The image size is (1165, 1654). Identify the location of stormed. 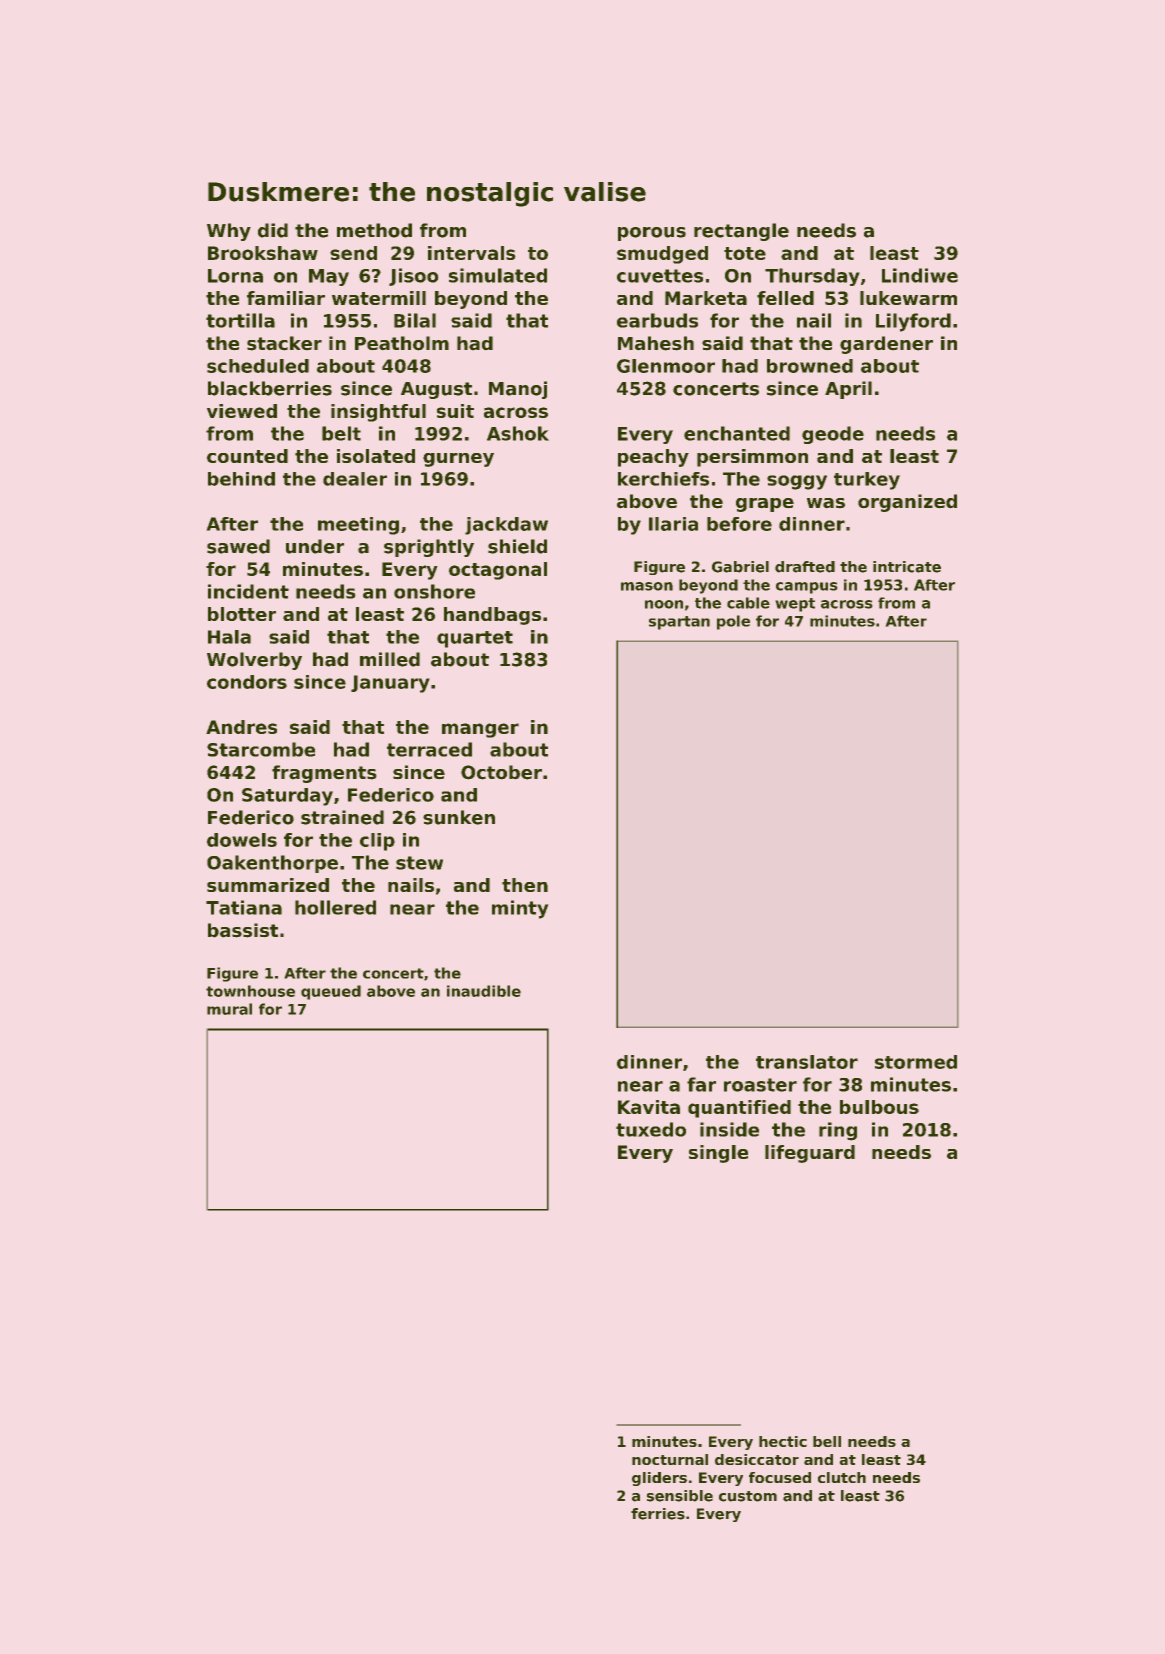
(916, 1062).
